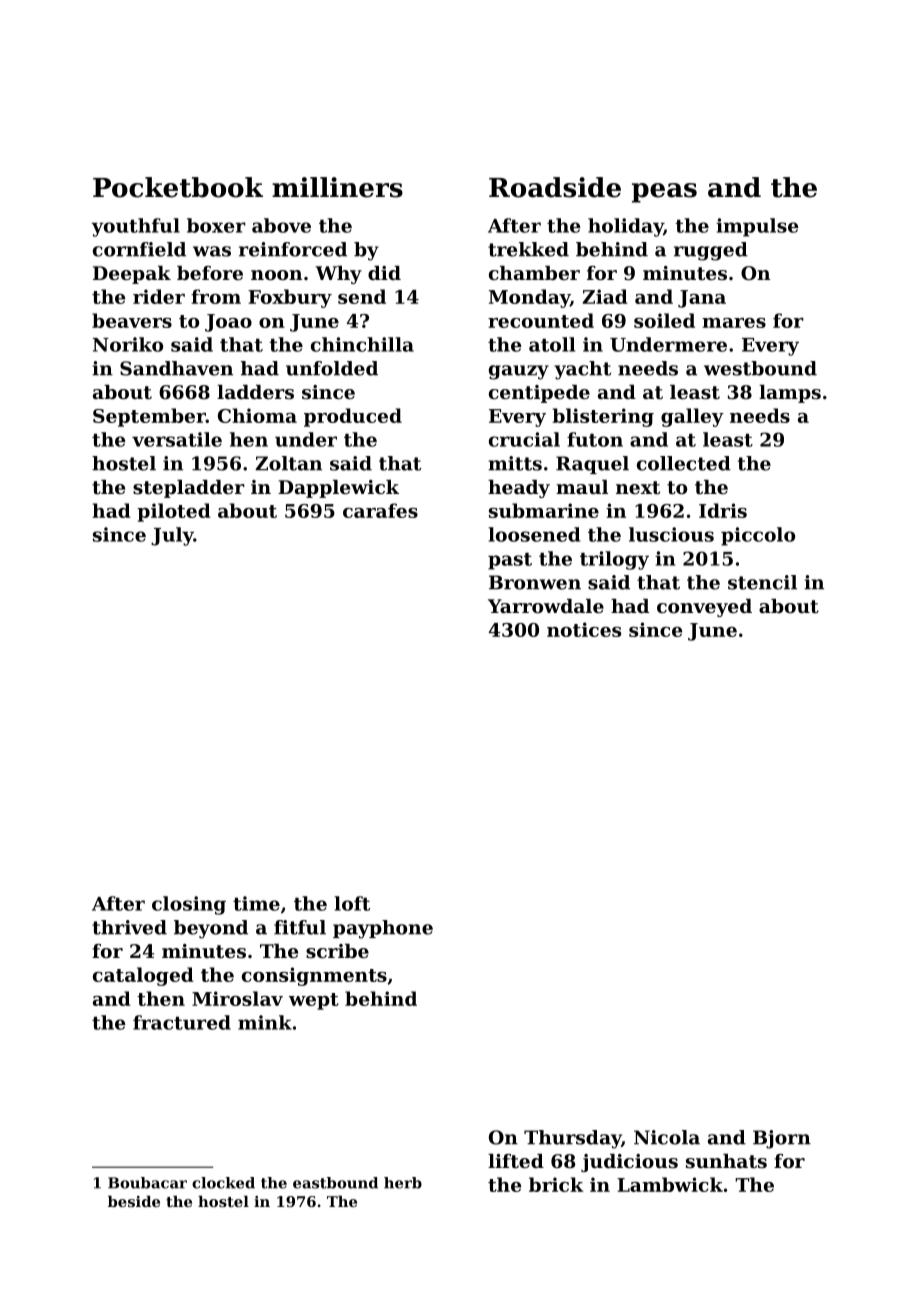 This document has width=924, height=1311. I want to click on Dapplewick, so click(338, 489).
